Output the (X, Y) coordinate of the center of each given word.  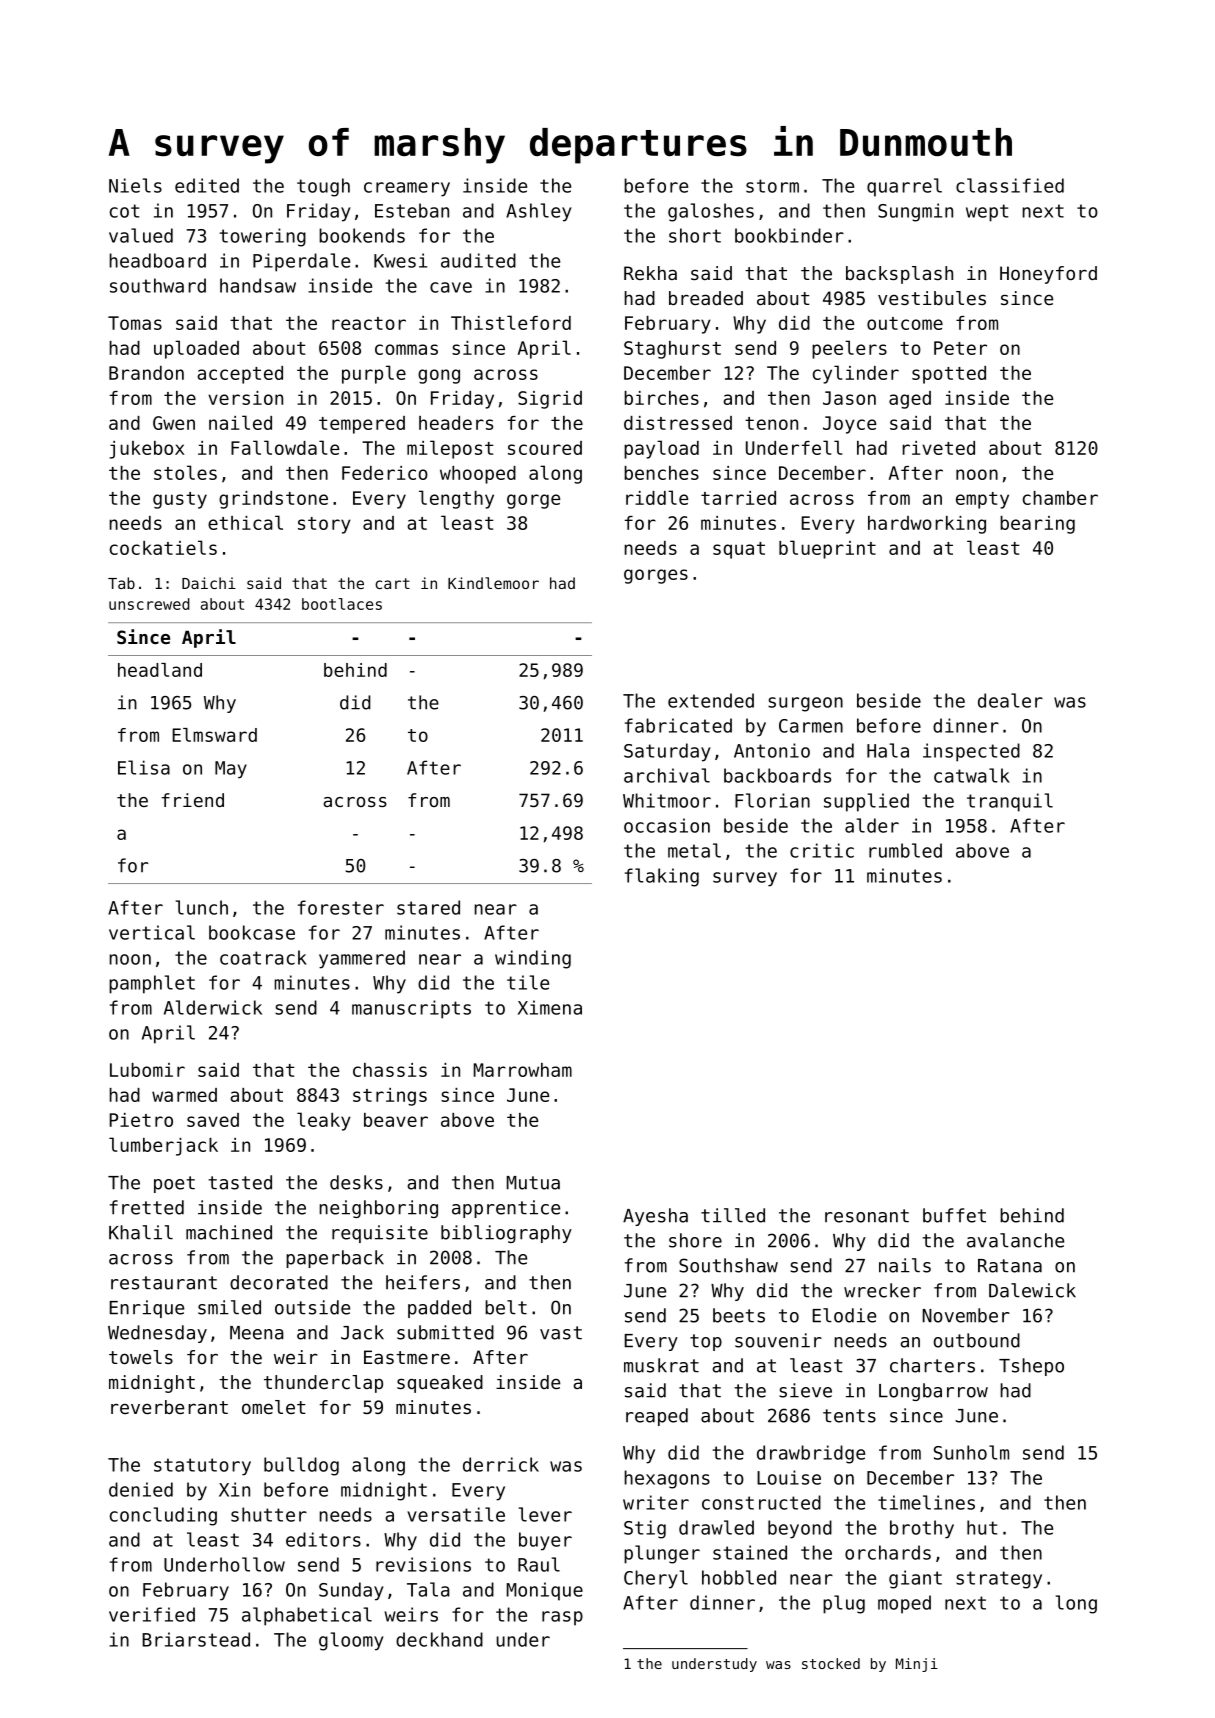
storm (772, 186)
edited (207, 185)
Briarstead (196, 1639)
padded (439, 1309)
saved (213, 1120)
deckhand (439, 1639)
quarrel (904, 187)
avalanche (1015, 1240)
